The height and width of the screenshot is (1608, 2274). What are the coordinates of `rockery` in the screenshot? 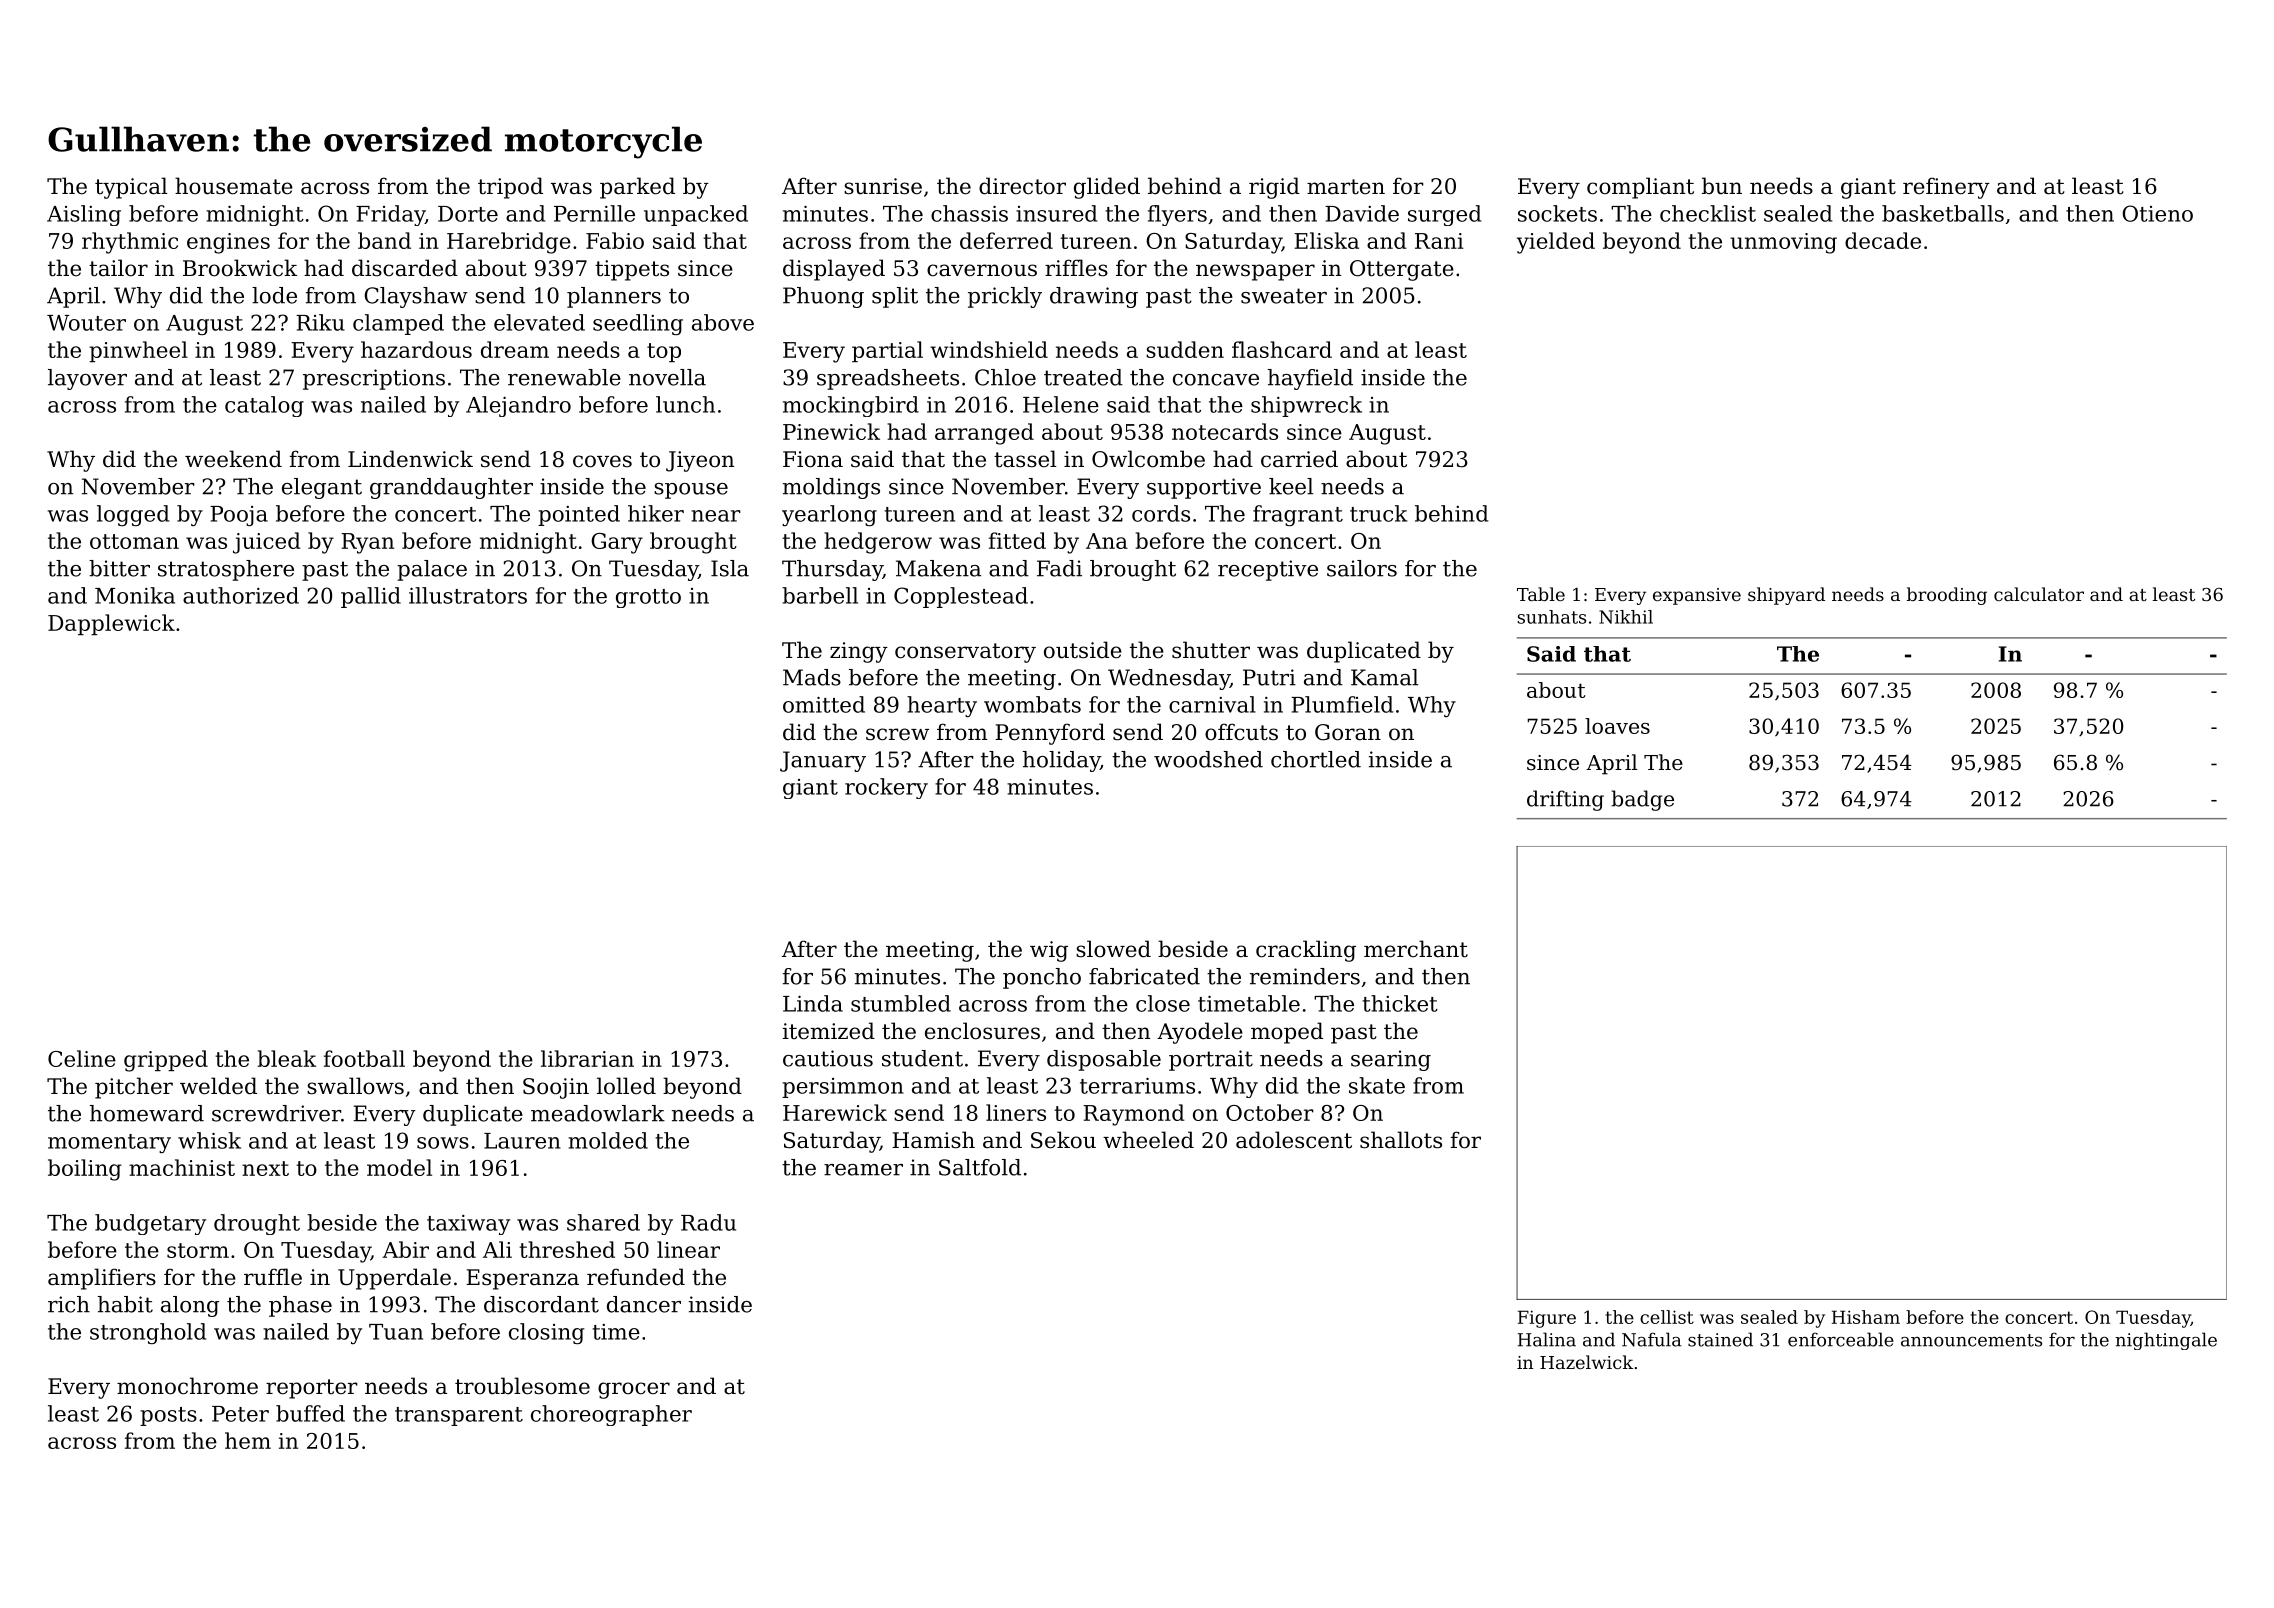 It's located at (886, 788).
